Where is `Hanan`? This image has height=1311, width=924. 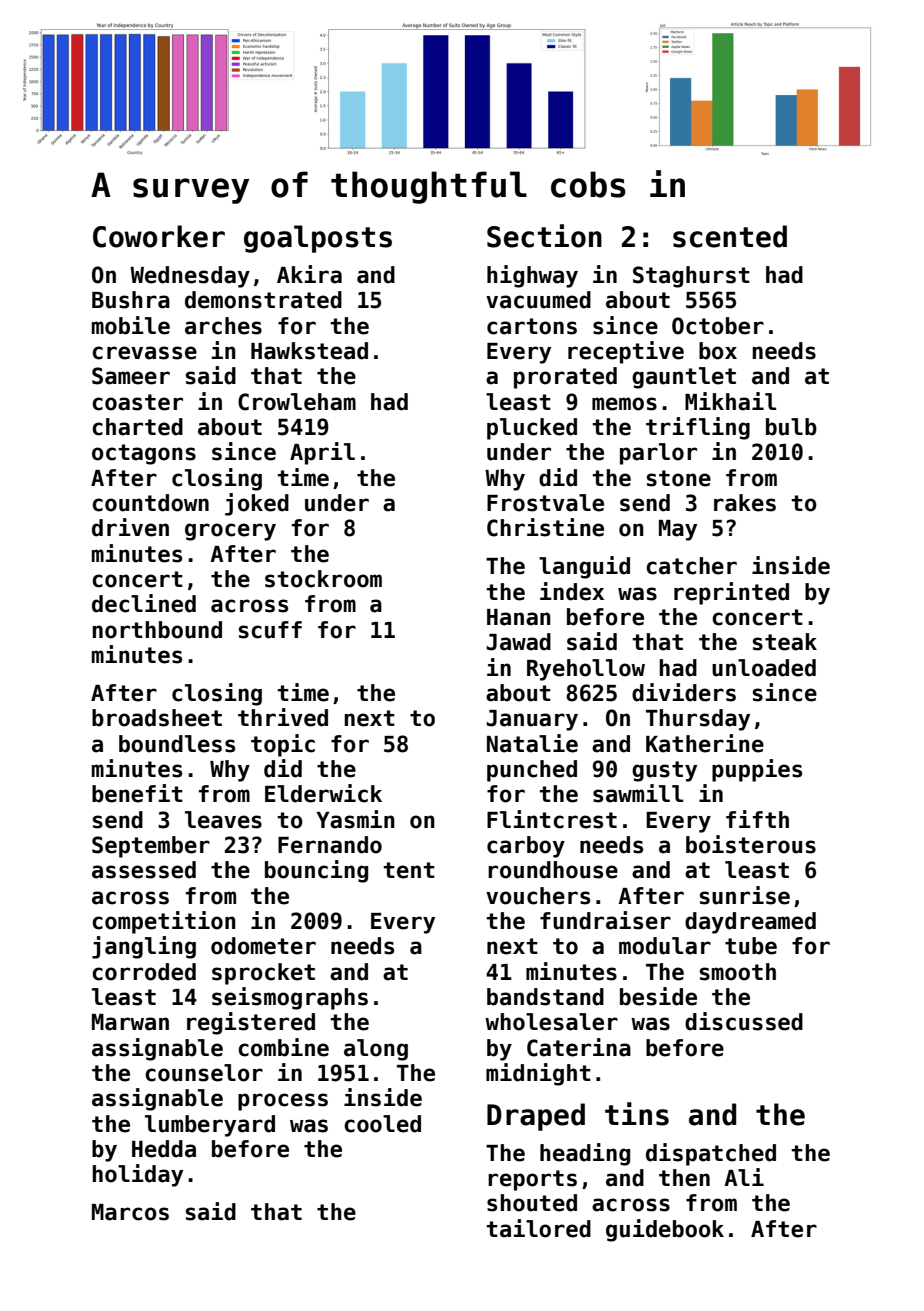 Hanan is located at coordinates (519, 617).
